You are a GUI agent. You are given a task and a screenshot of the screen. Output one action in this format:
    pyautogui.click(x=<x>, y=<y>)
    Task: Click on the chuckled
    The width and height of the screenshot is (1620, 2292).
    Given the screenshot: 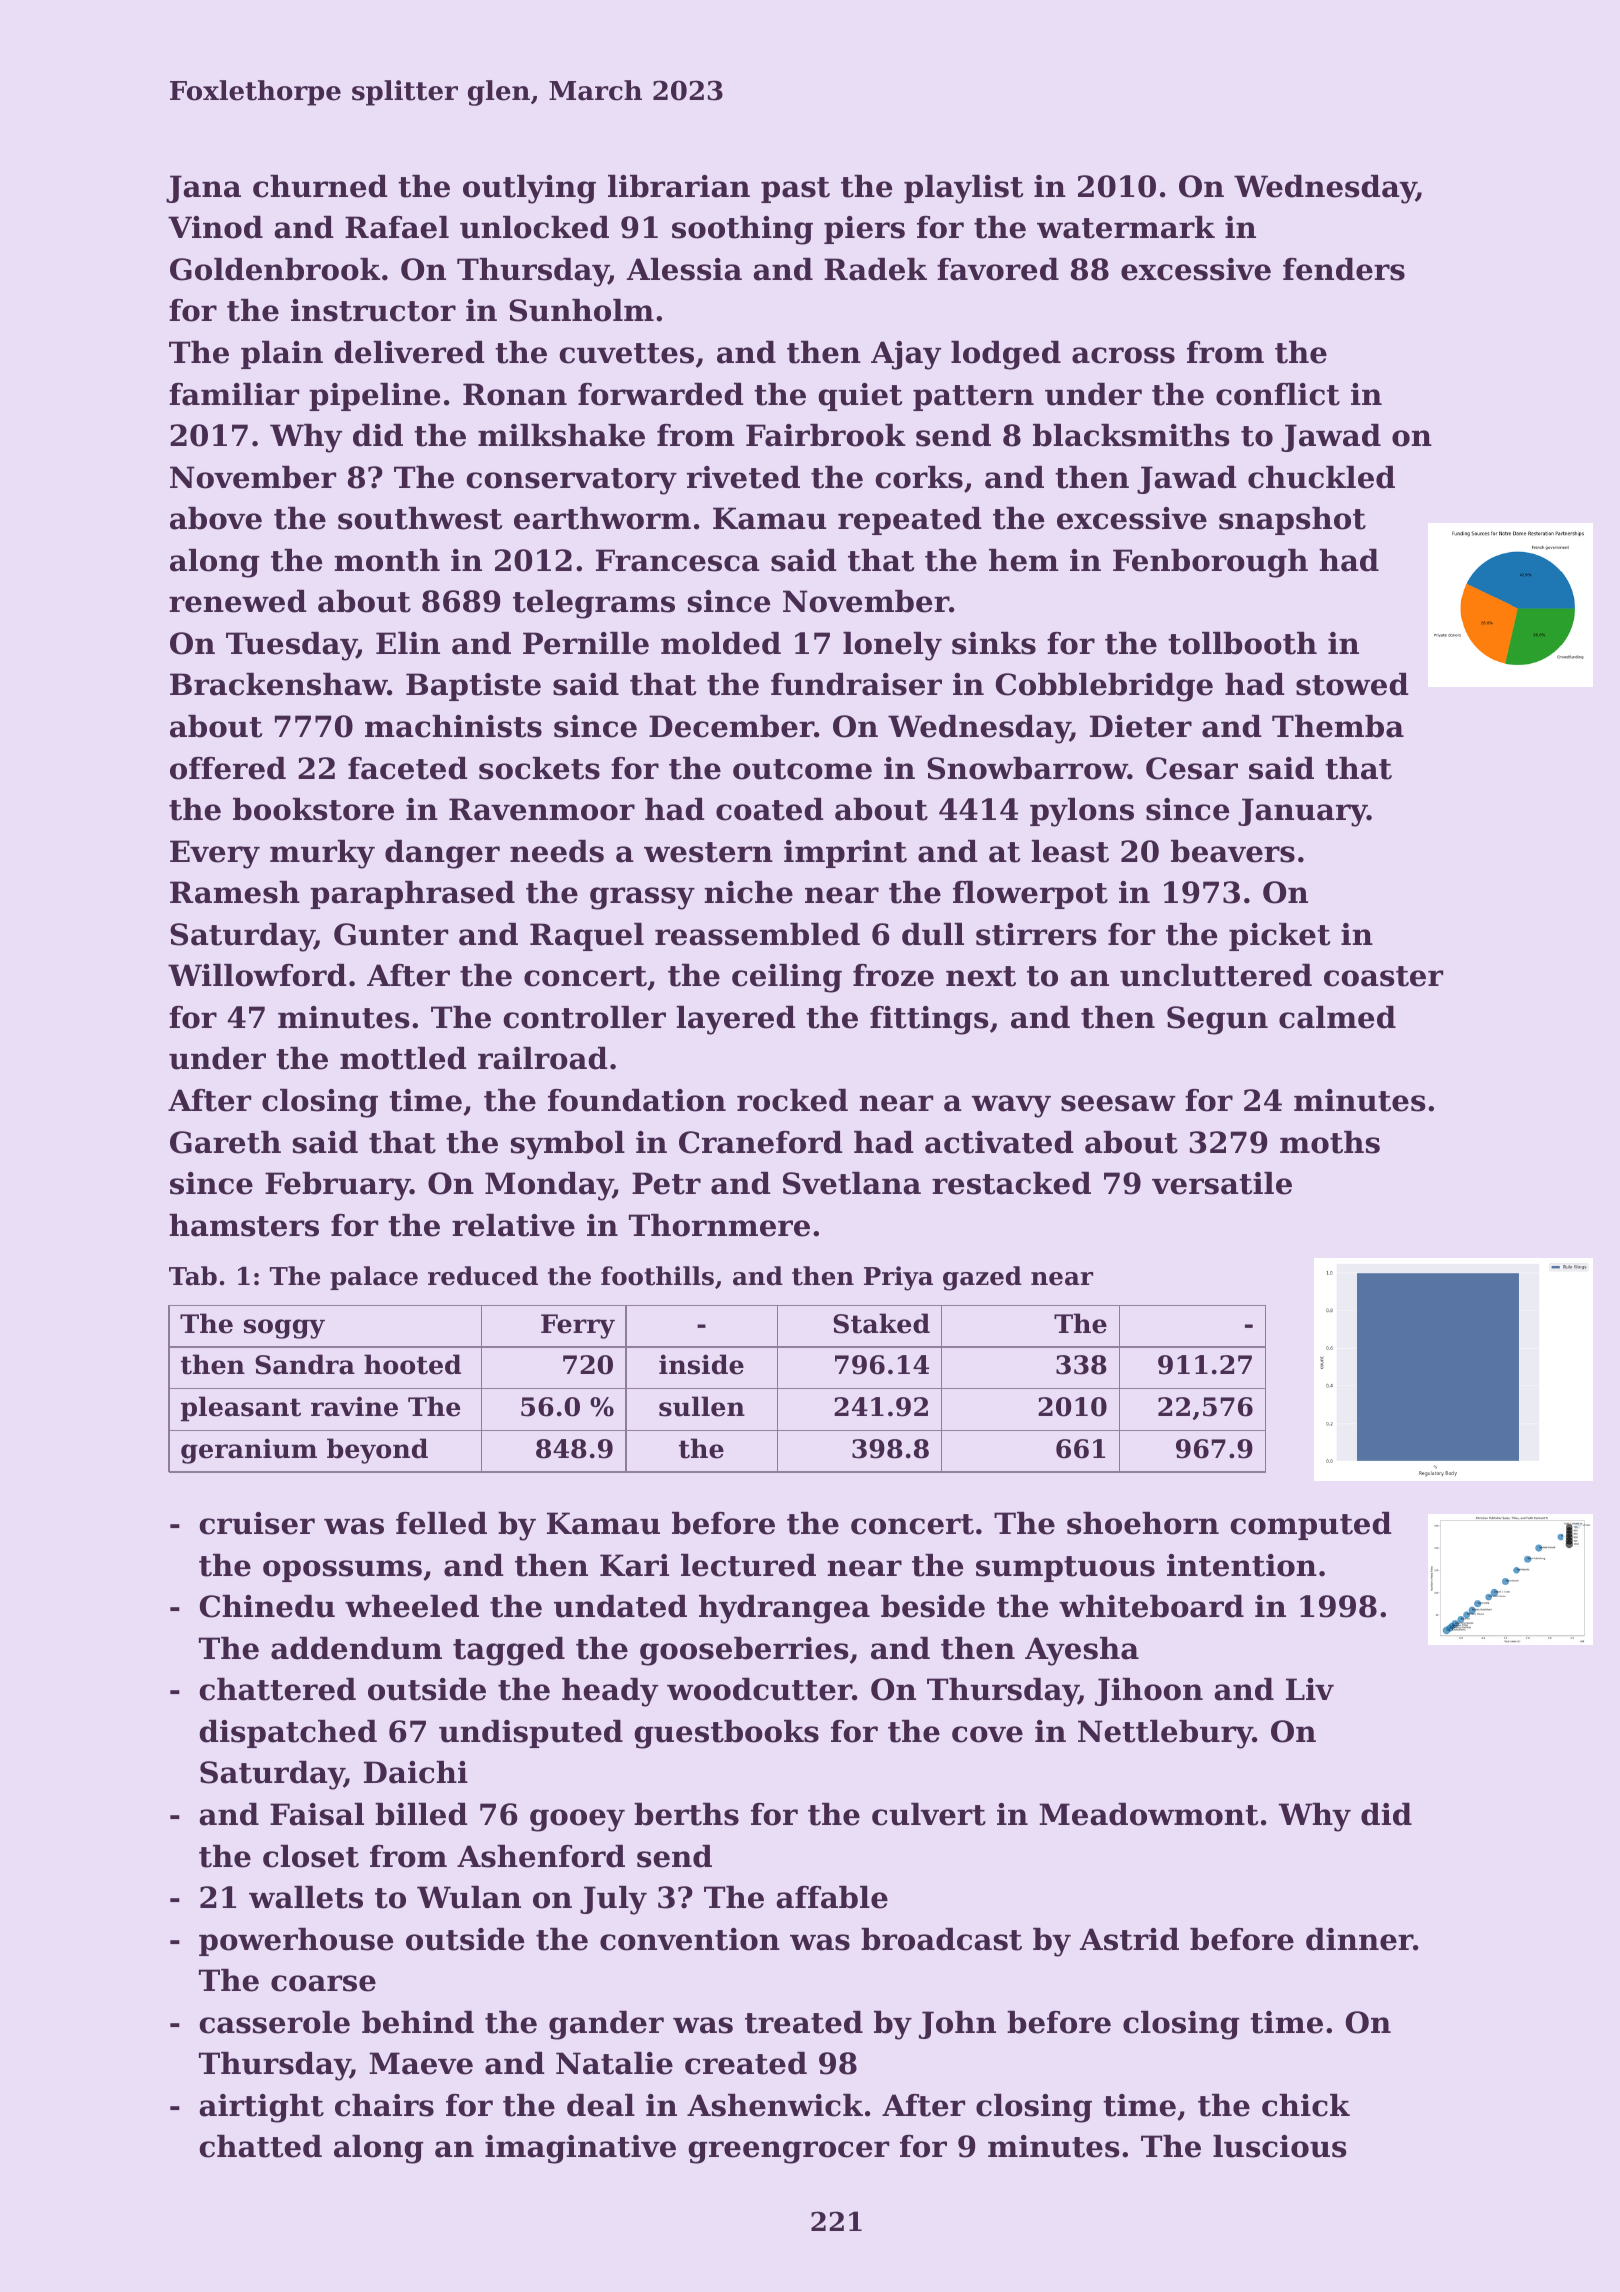 What is the action you would take?
    pyautogui.click(x=1321, y=477)
